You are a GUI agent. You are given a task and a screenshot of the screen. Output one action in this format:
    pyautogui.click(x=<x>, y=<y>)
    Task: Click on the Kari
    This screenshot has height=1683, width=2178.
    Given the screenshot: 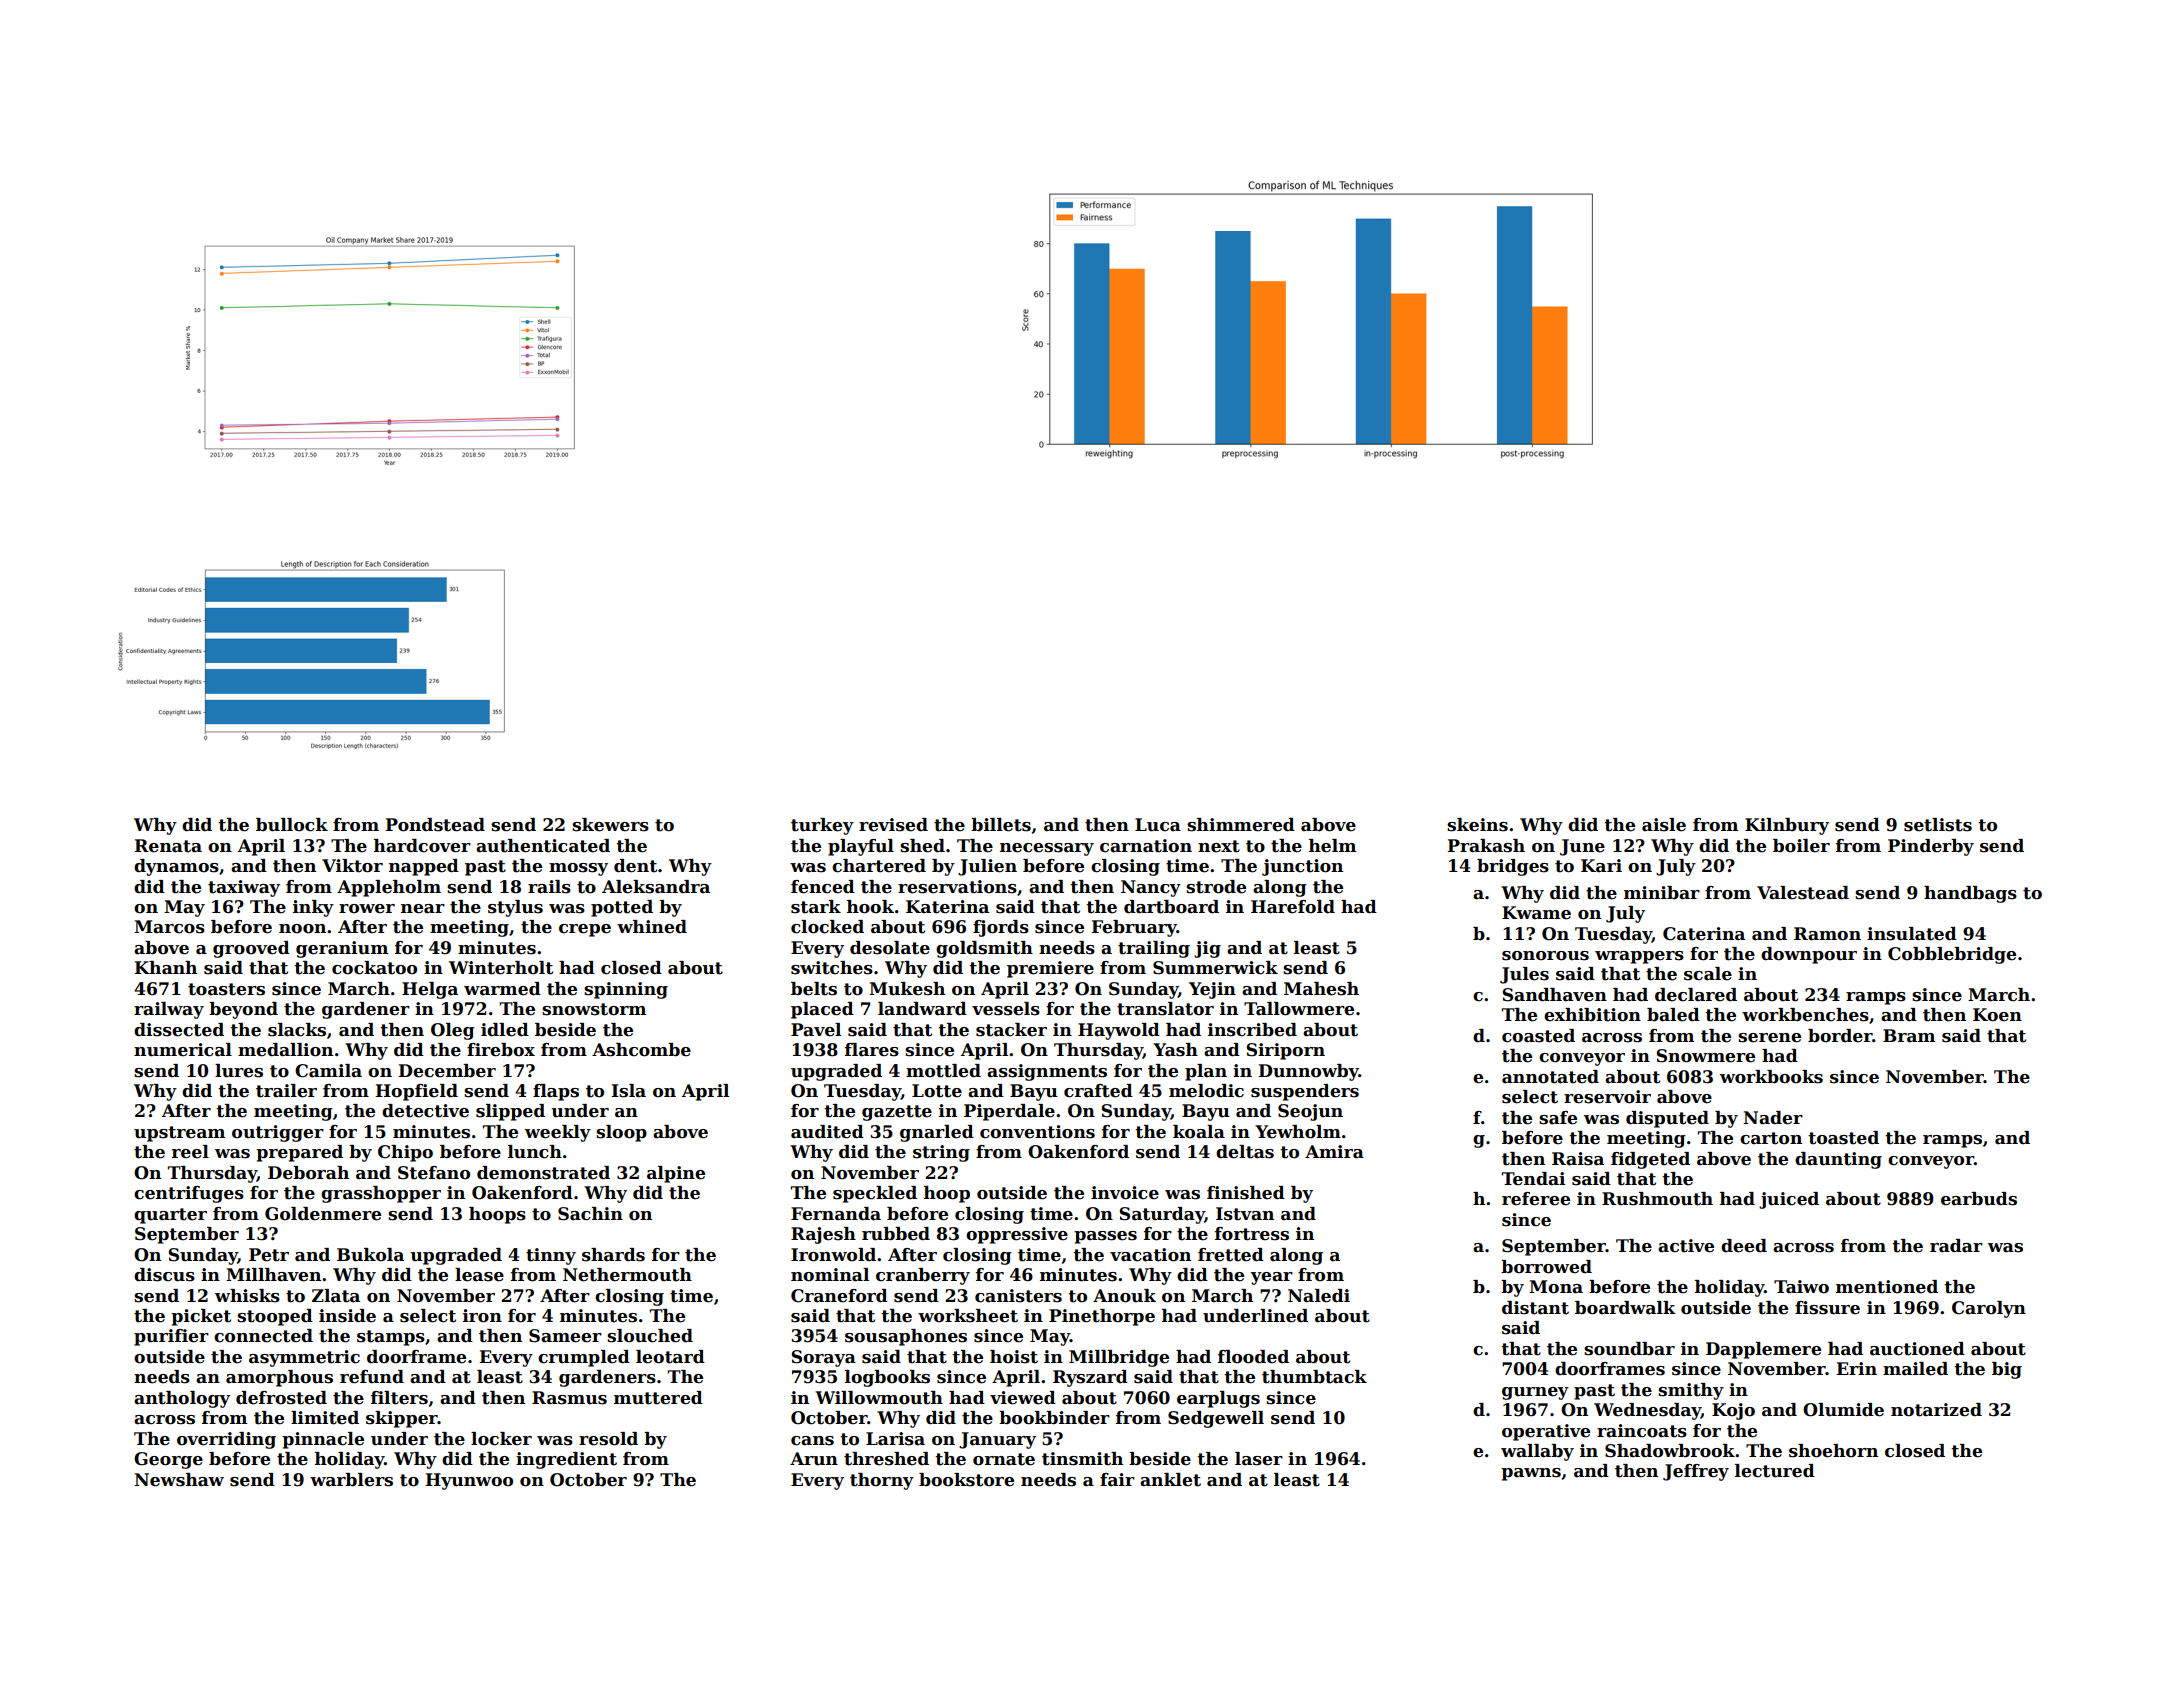 What is the action you would take?
    pyautogui.click(x=1601, y=866)
